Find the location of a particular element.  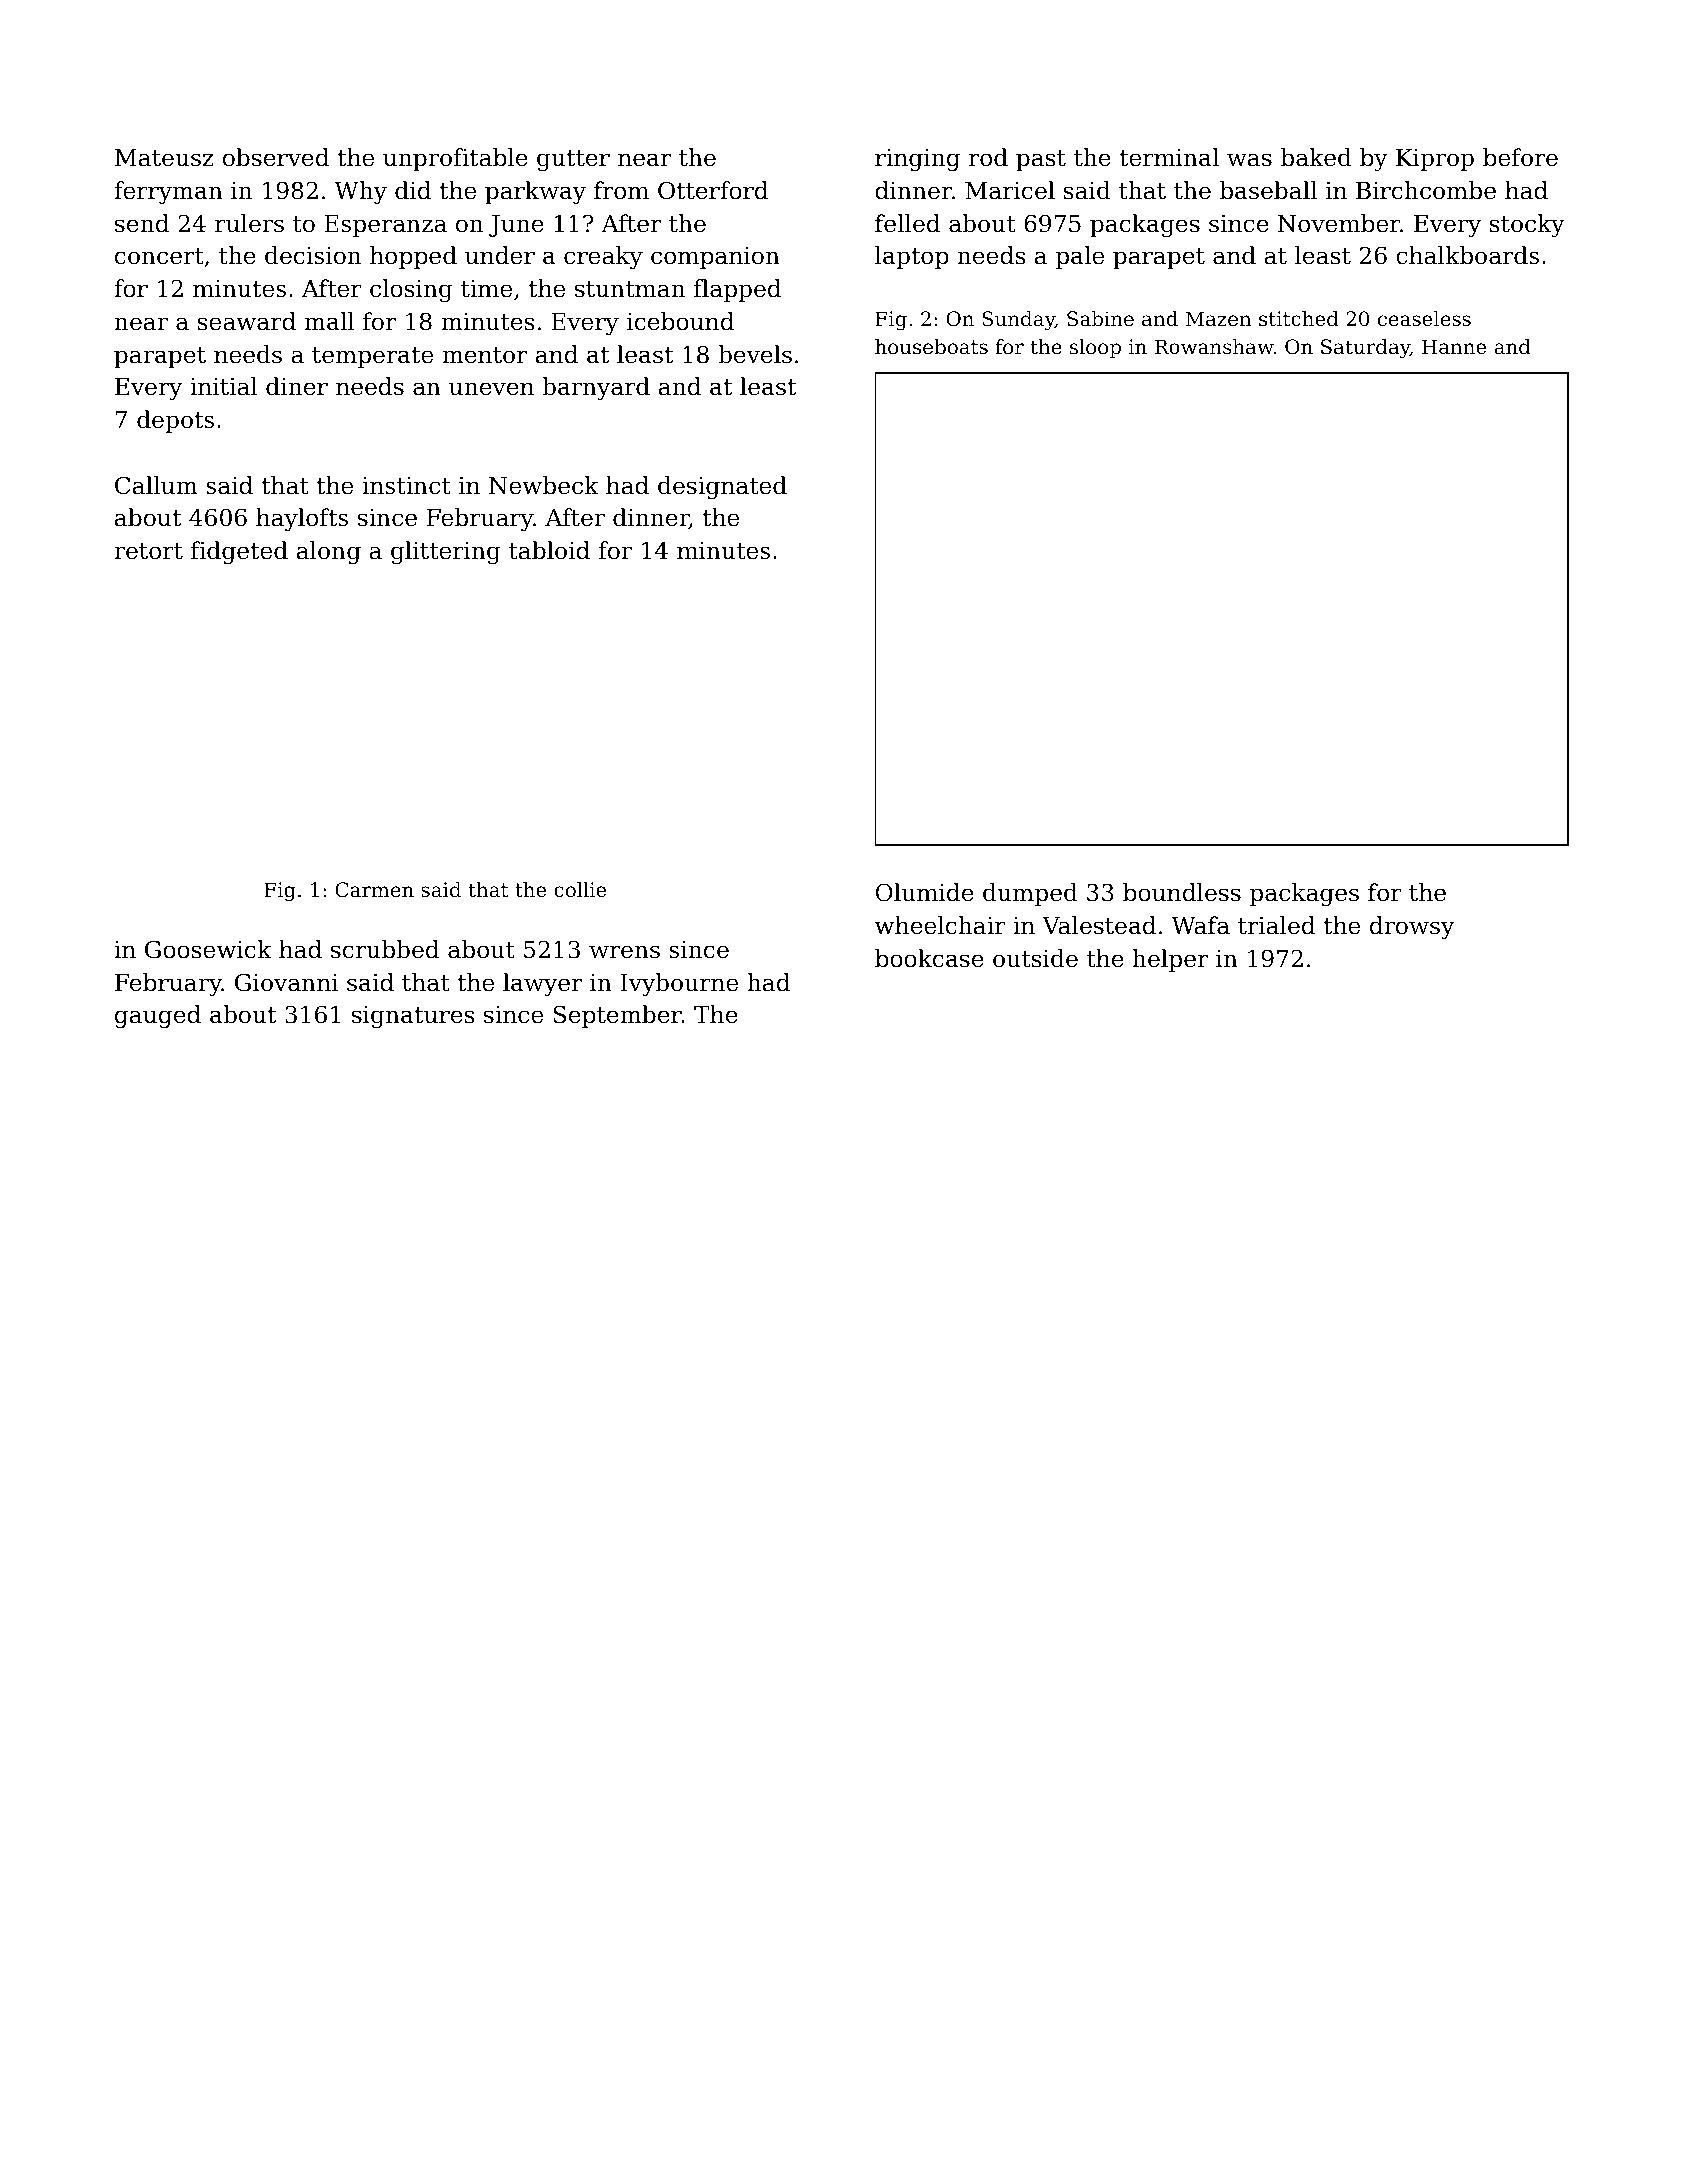

Sunday is located at coordinates (1018, 321).
